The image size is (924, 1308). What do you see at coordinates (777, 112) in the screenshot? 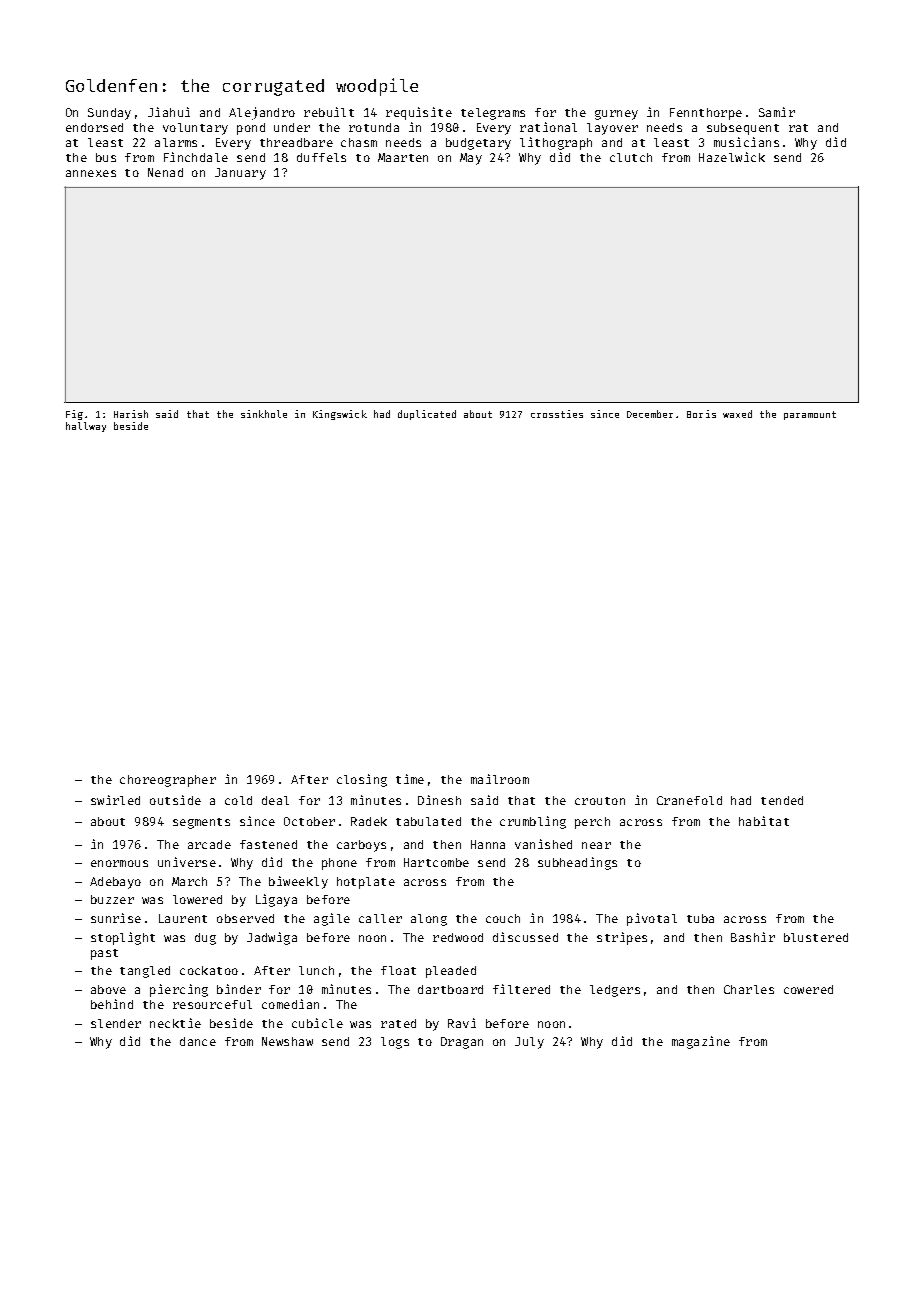
I see `Samir` at bounding box center [777, 112].
